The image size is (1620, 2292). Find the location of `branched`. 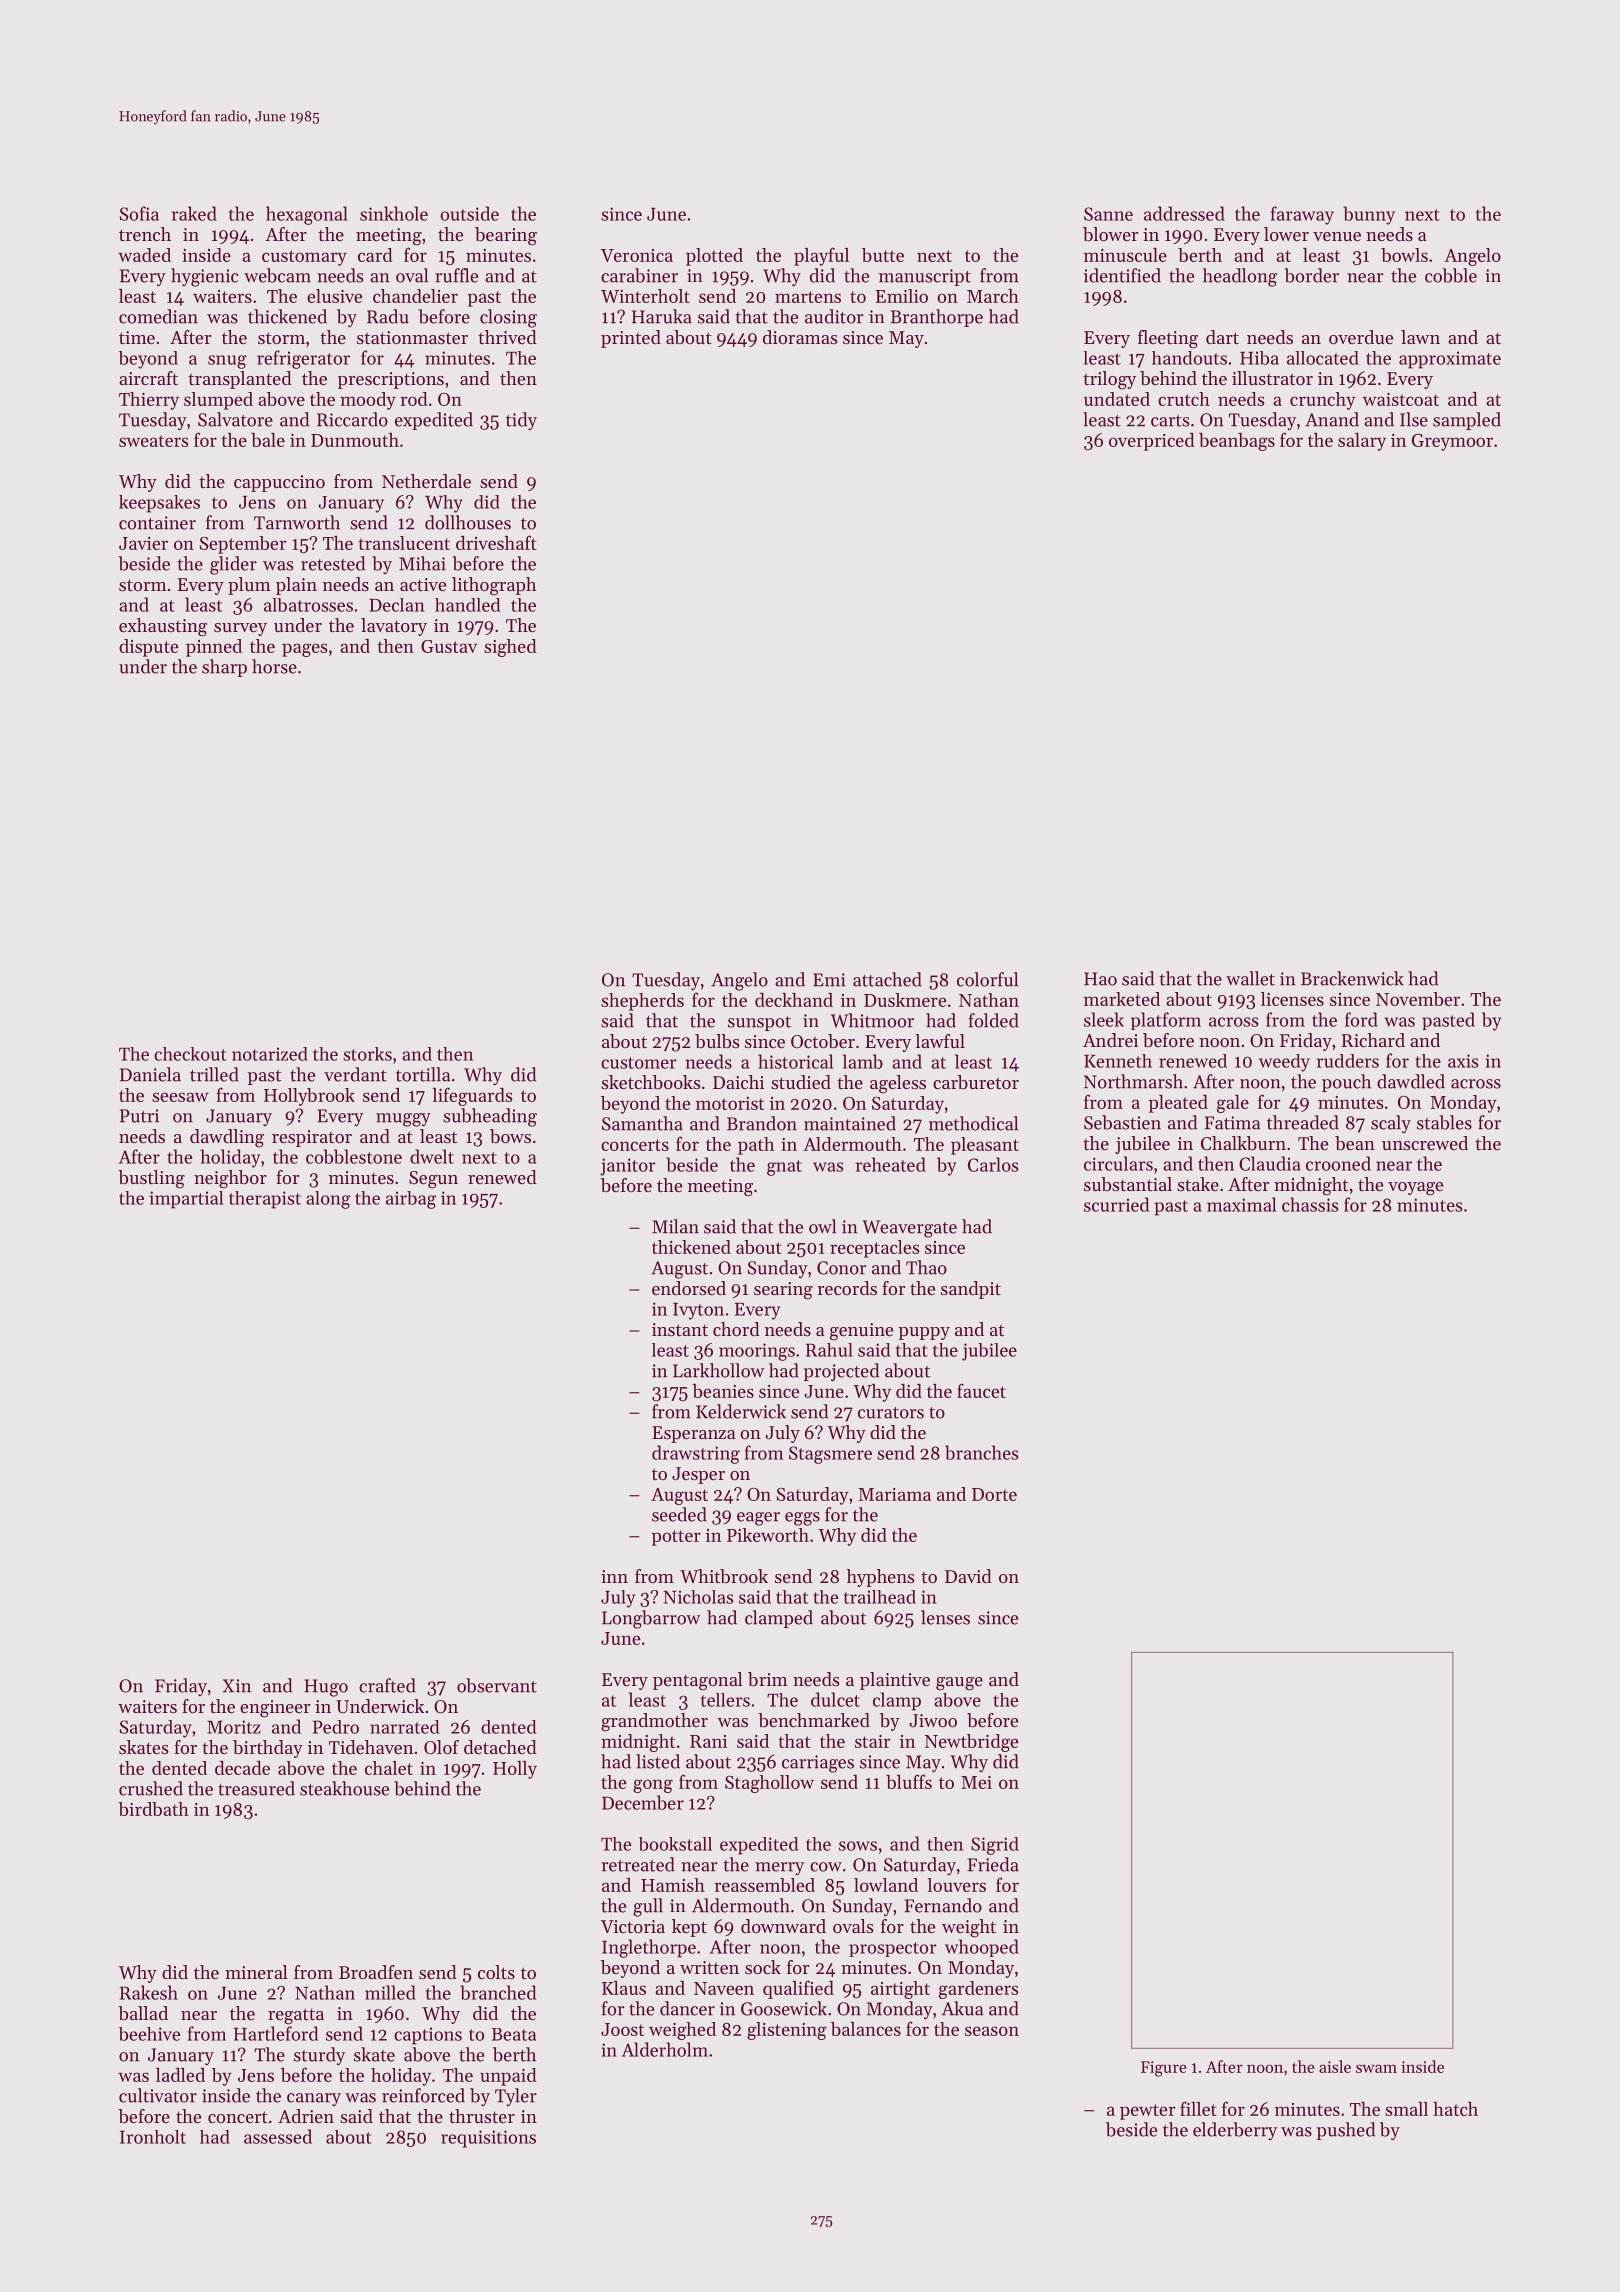

branched is located at coordinates (498, 1992).
